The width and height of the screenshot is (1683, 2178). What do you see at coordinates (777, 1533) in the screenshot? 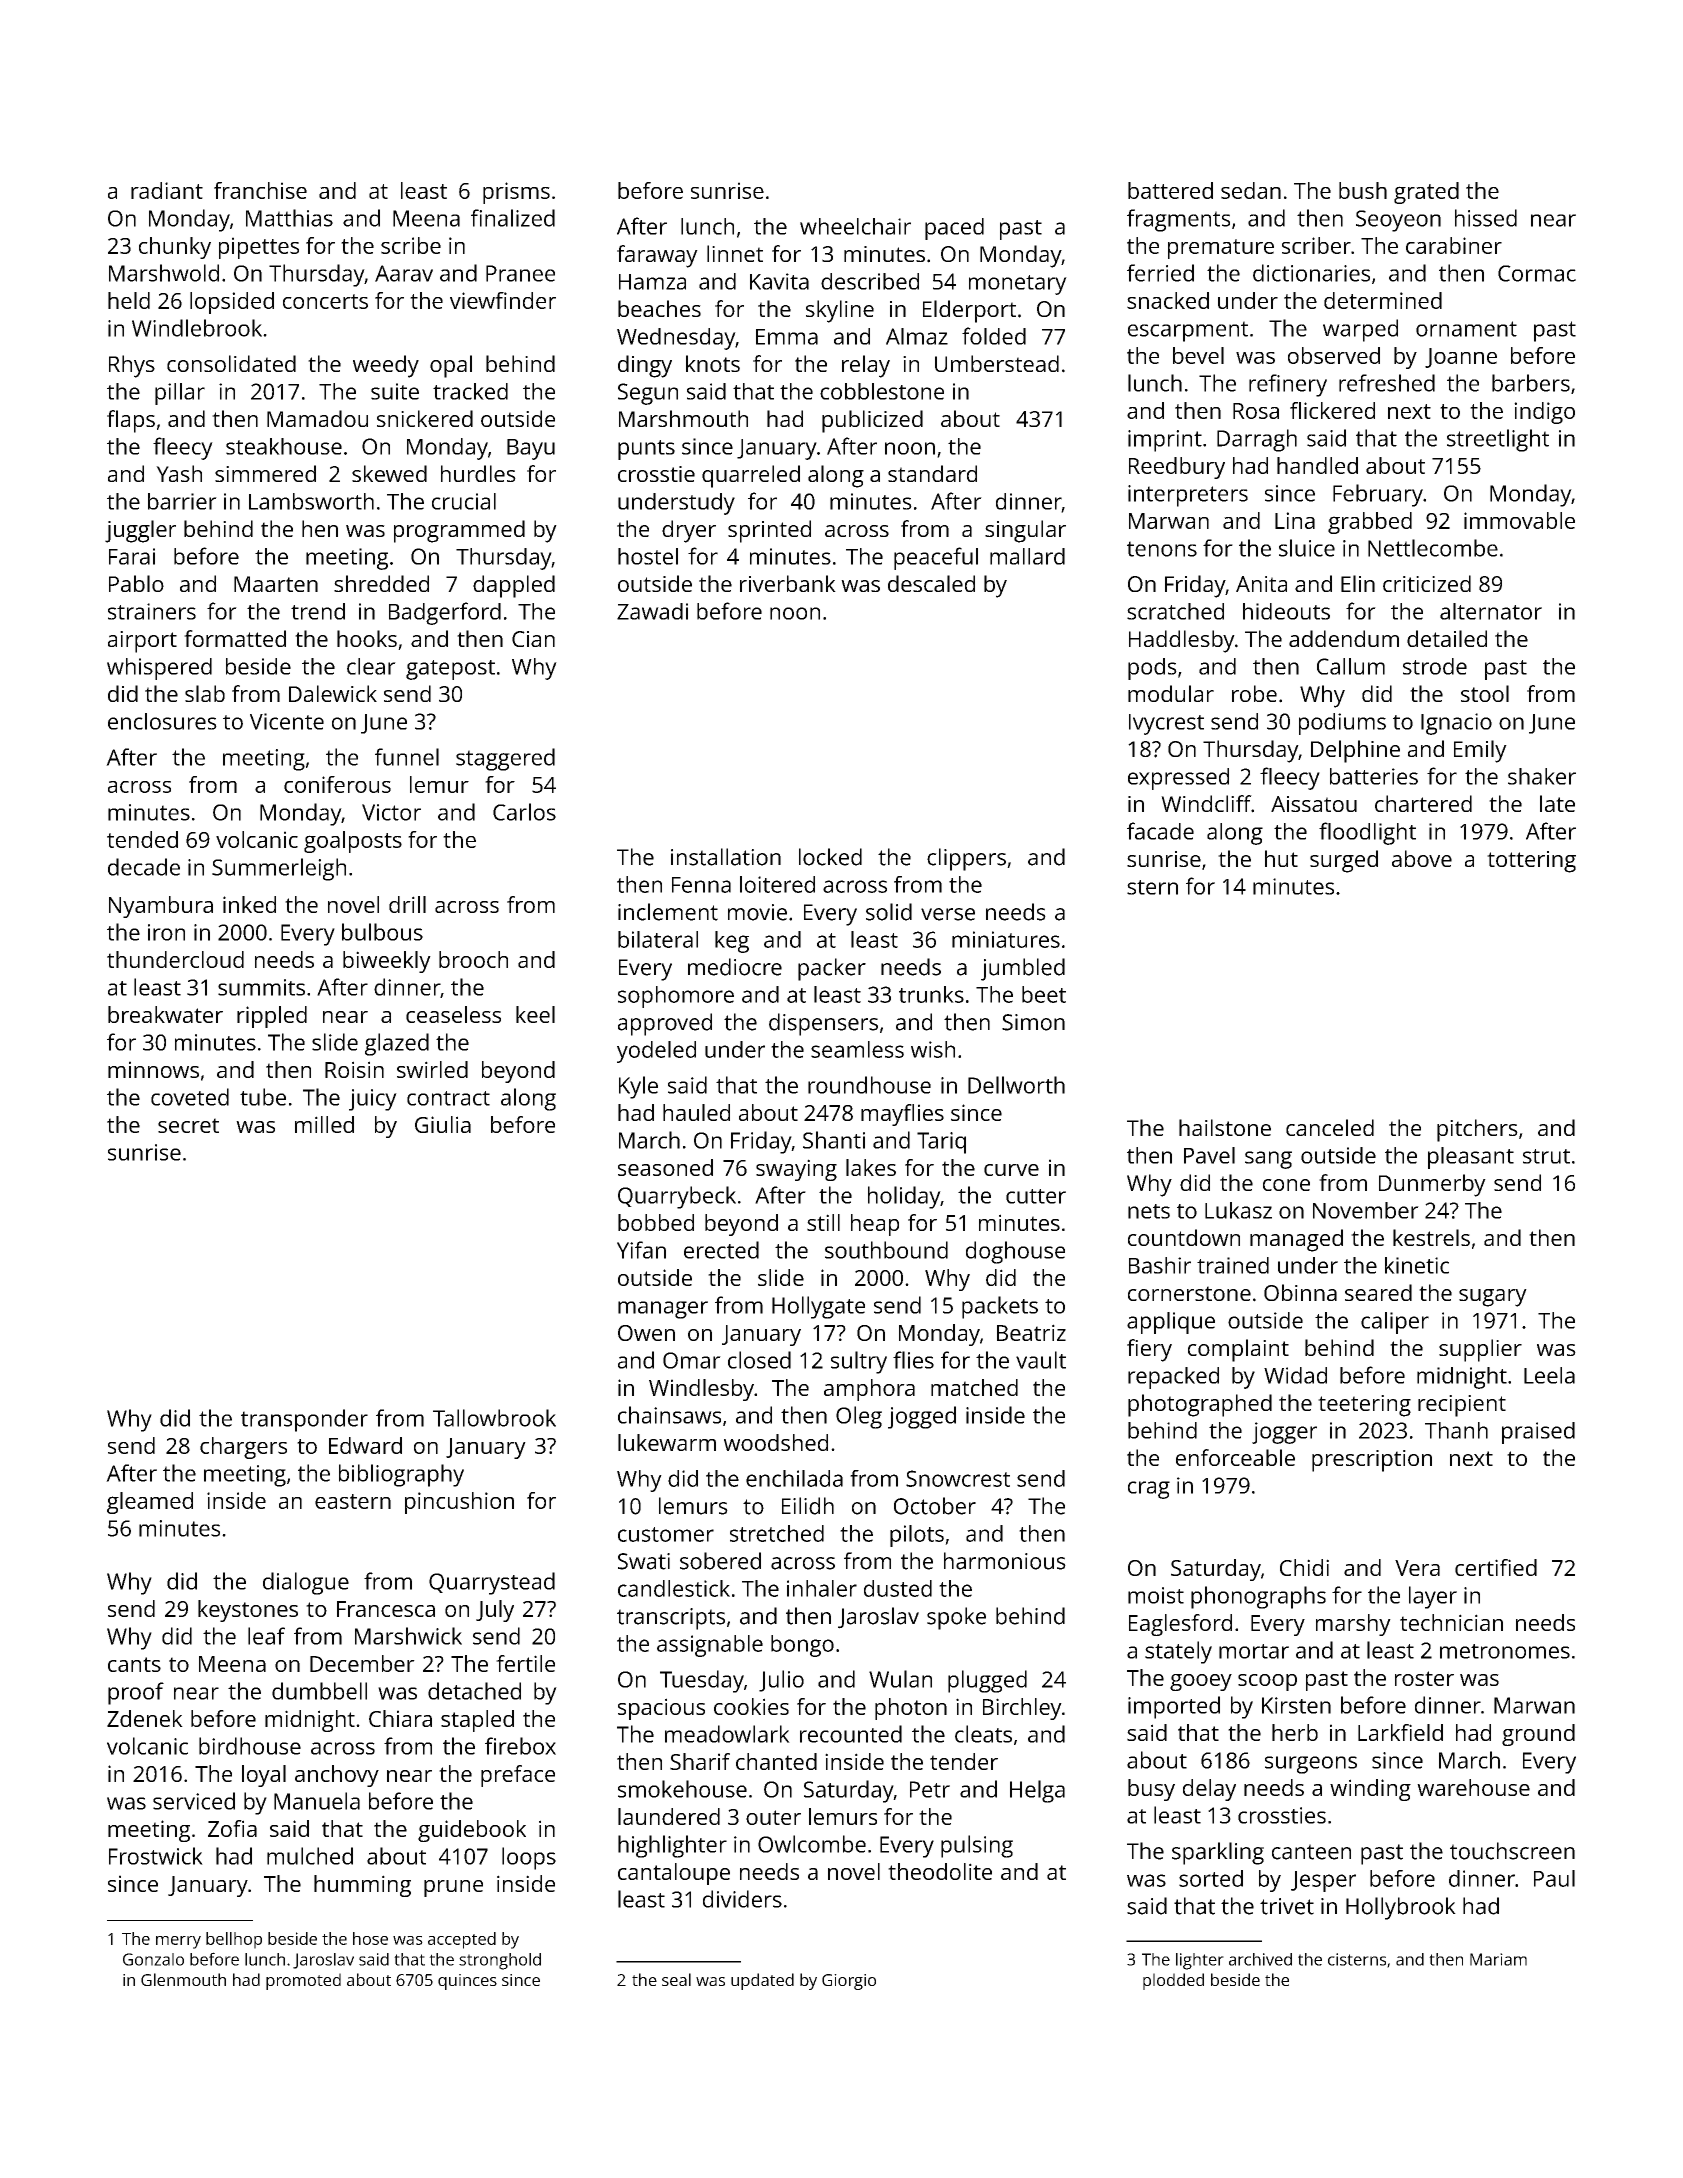
I see `stretched` at bounding box center [777, 1533].
